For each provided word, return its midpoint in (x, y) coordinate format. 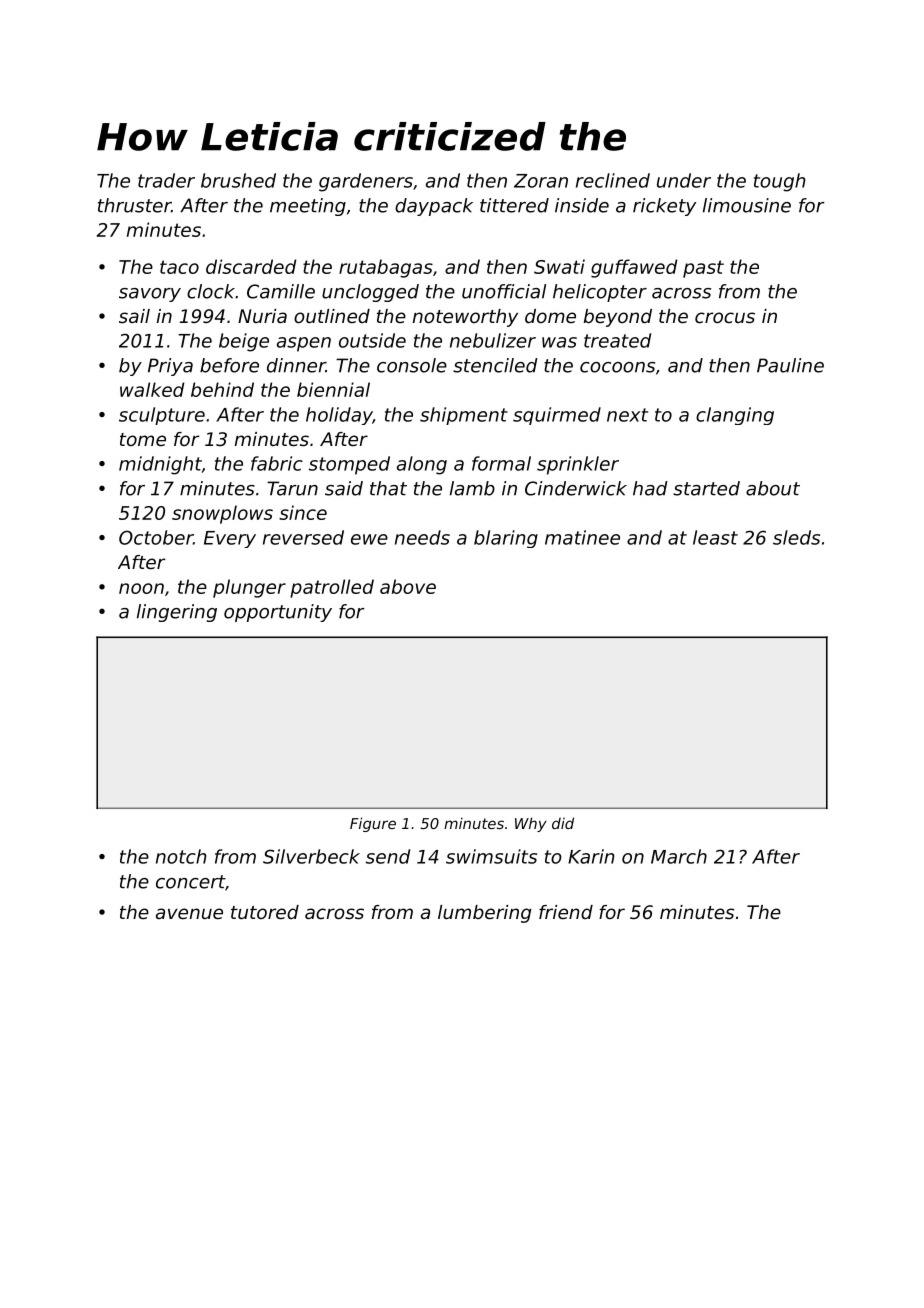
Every (230, 539)
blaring (506, 539)
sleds (796, 537)
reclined (613, 180)
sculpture (162, 416)
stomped (349, 465)
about (773, 488)
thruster (134, 205)
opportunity (278, 613)
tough (779, 182)
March (679, 856)
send (388, 856)
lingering (177, 613)
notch (181, 856)
